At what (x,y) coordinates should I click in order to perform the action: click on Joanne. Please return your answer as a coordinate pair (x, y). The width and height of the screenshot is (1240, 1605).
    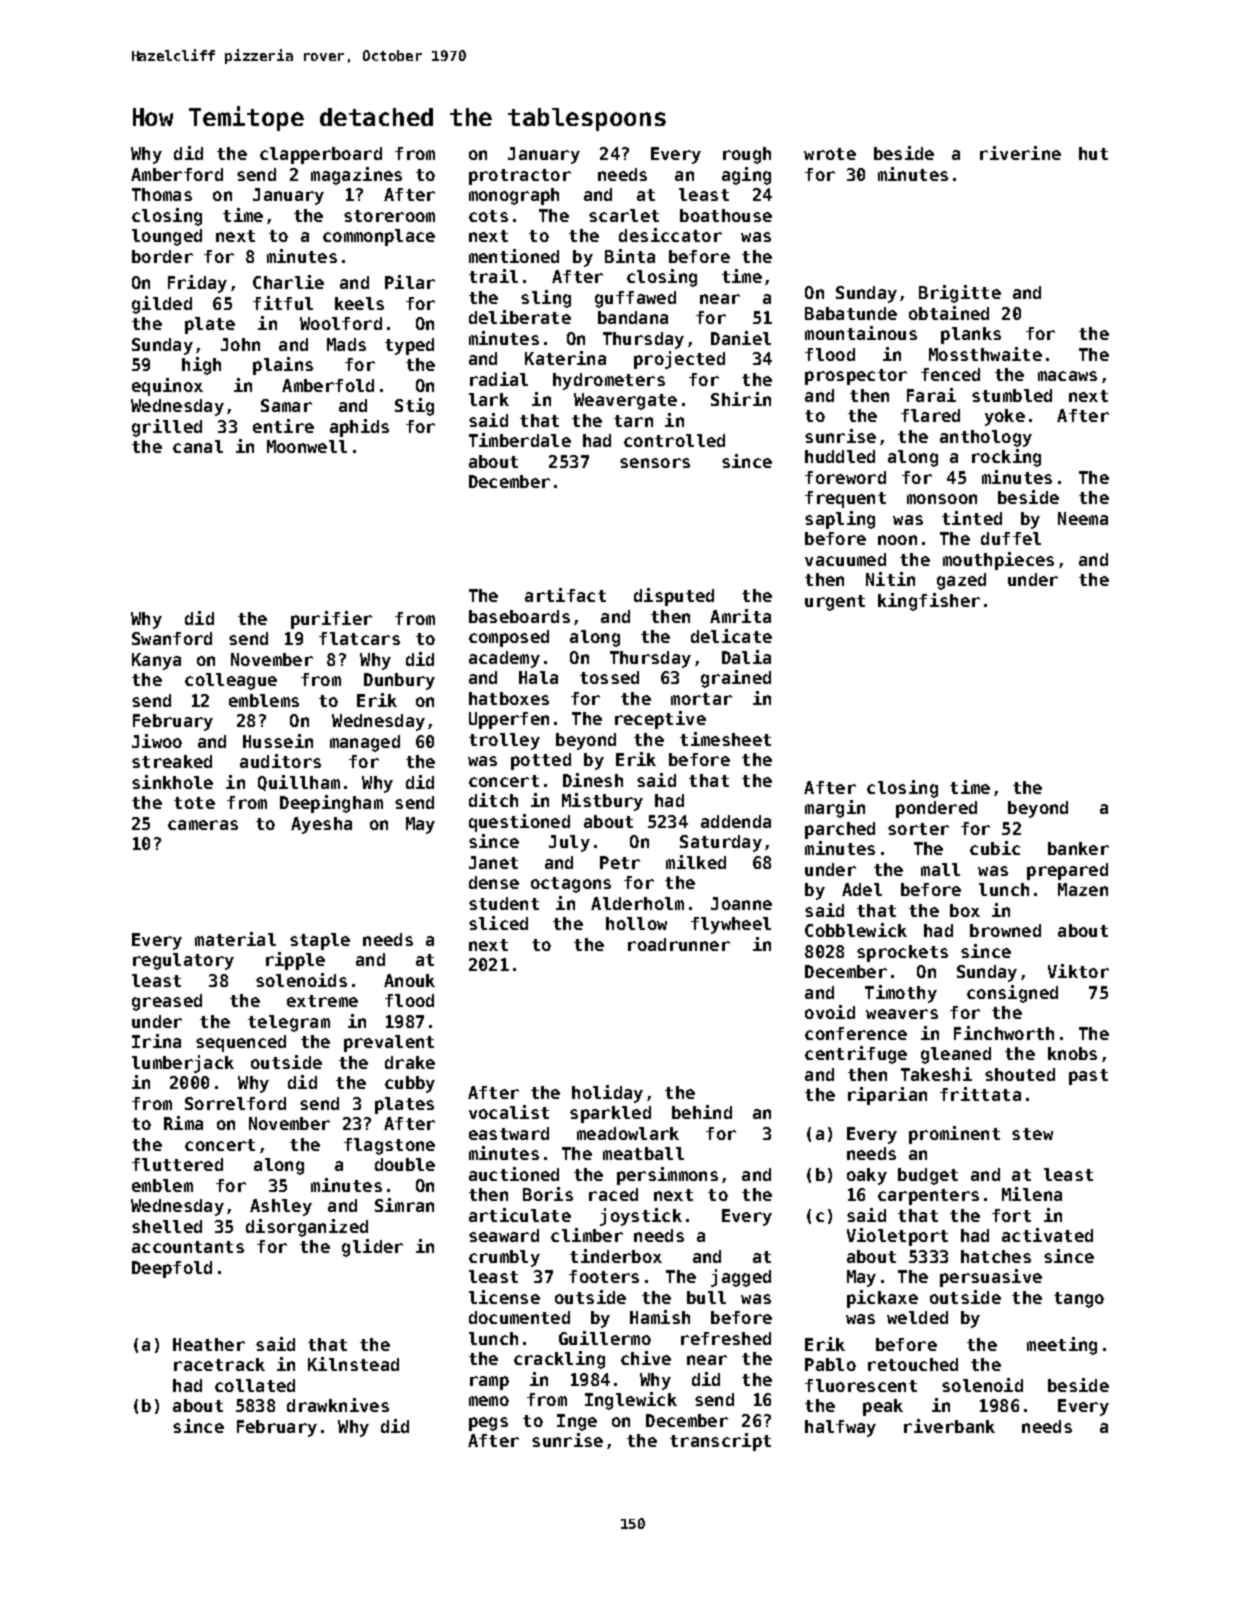
    Looking at the image, I should click on (741, 903).
